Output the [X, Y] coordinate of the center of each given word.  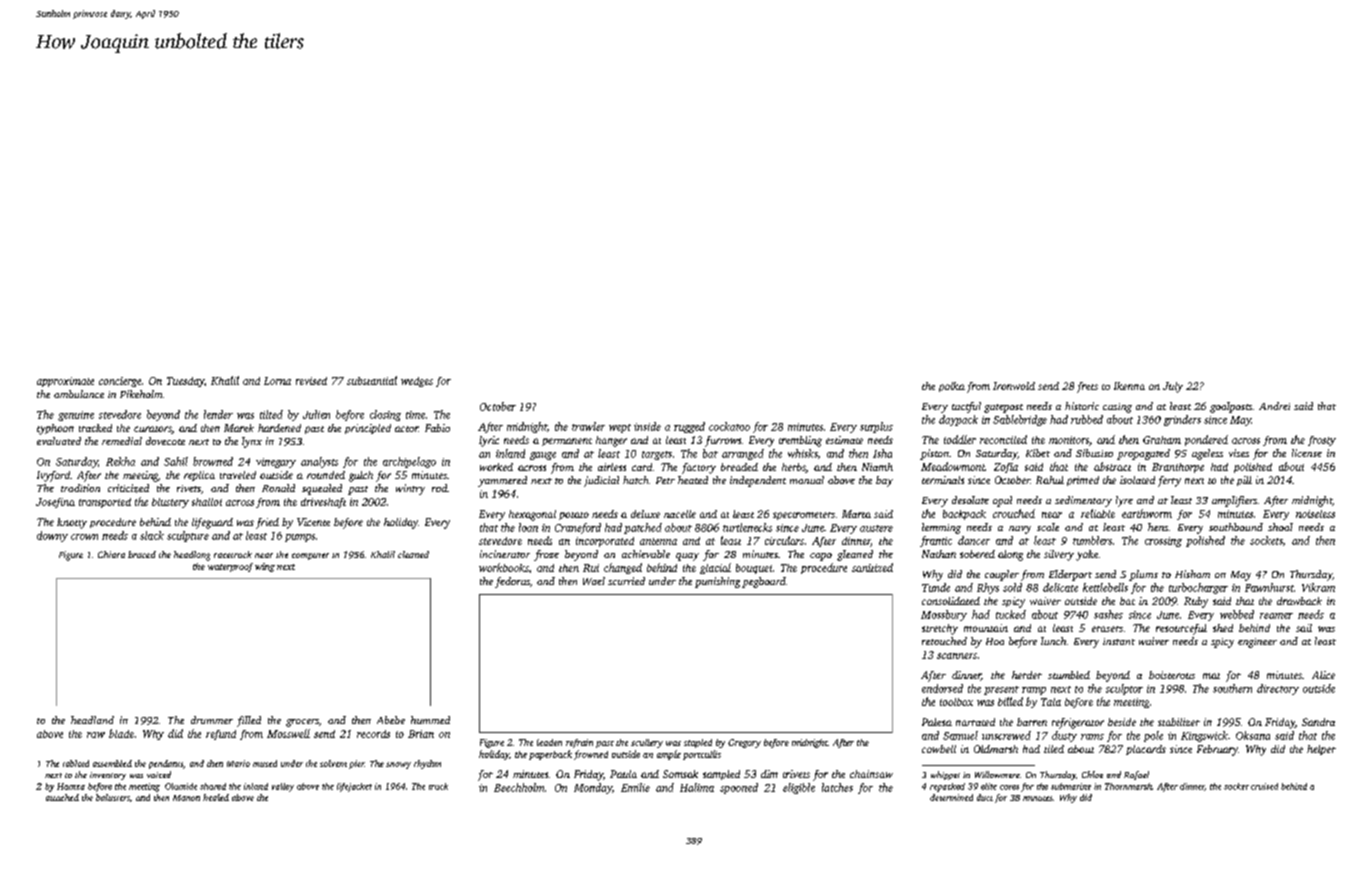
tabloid [76, 763]
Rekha [120, 461]
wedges [417, 382]
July [1173, 387]
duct [985, 797]
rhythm [427, 764]
